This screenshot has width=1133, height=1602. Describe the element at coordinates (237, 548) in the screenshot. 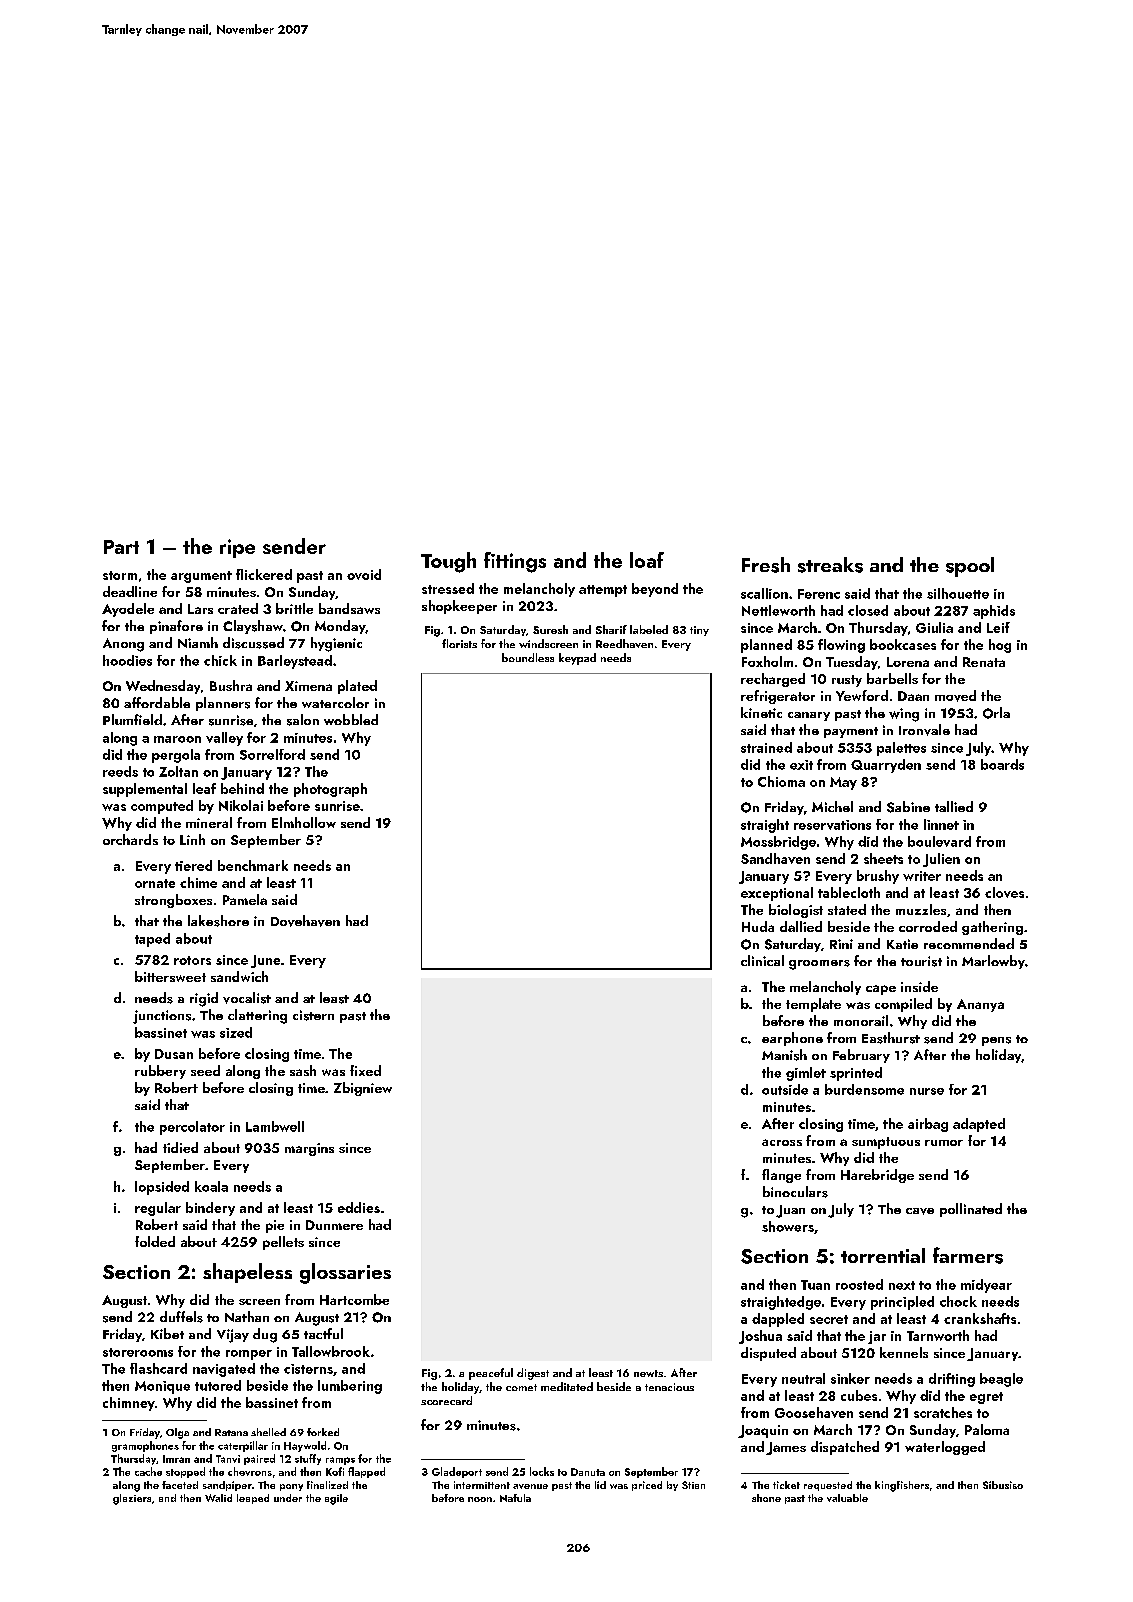

I see `ripe` at that location.
